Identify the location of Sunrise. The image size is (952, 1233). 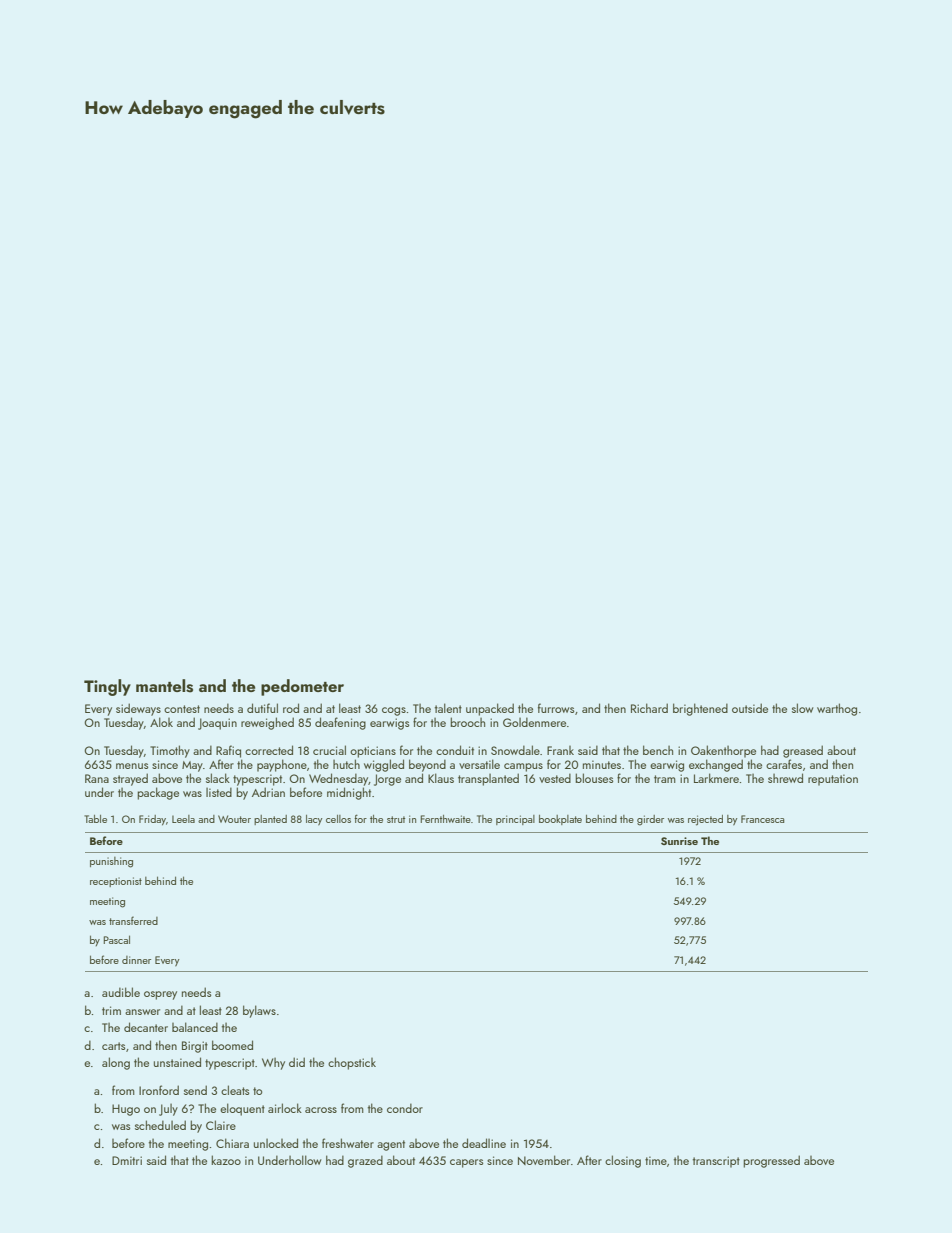
(679, 841).
